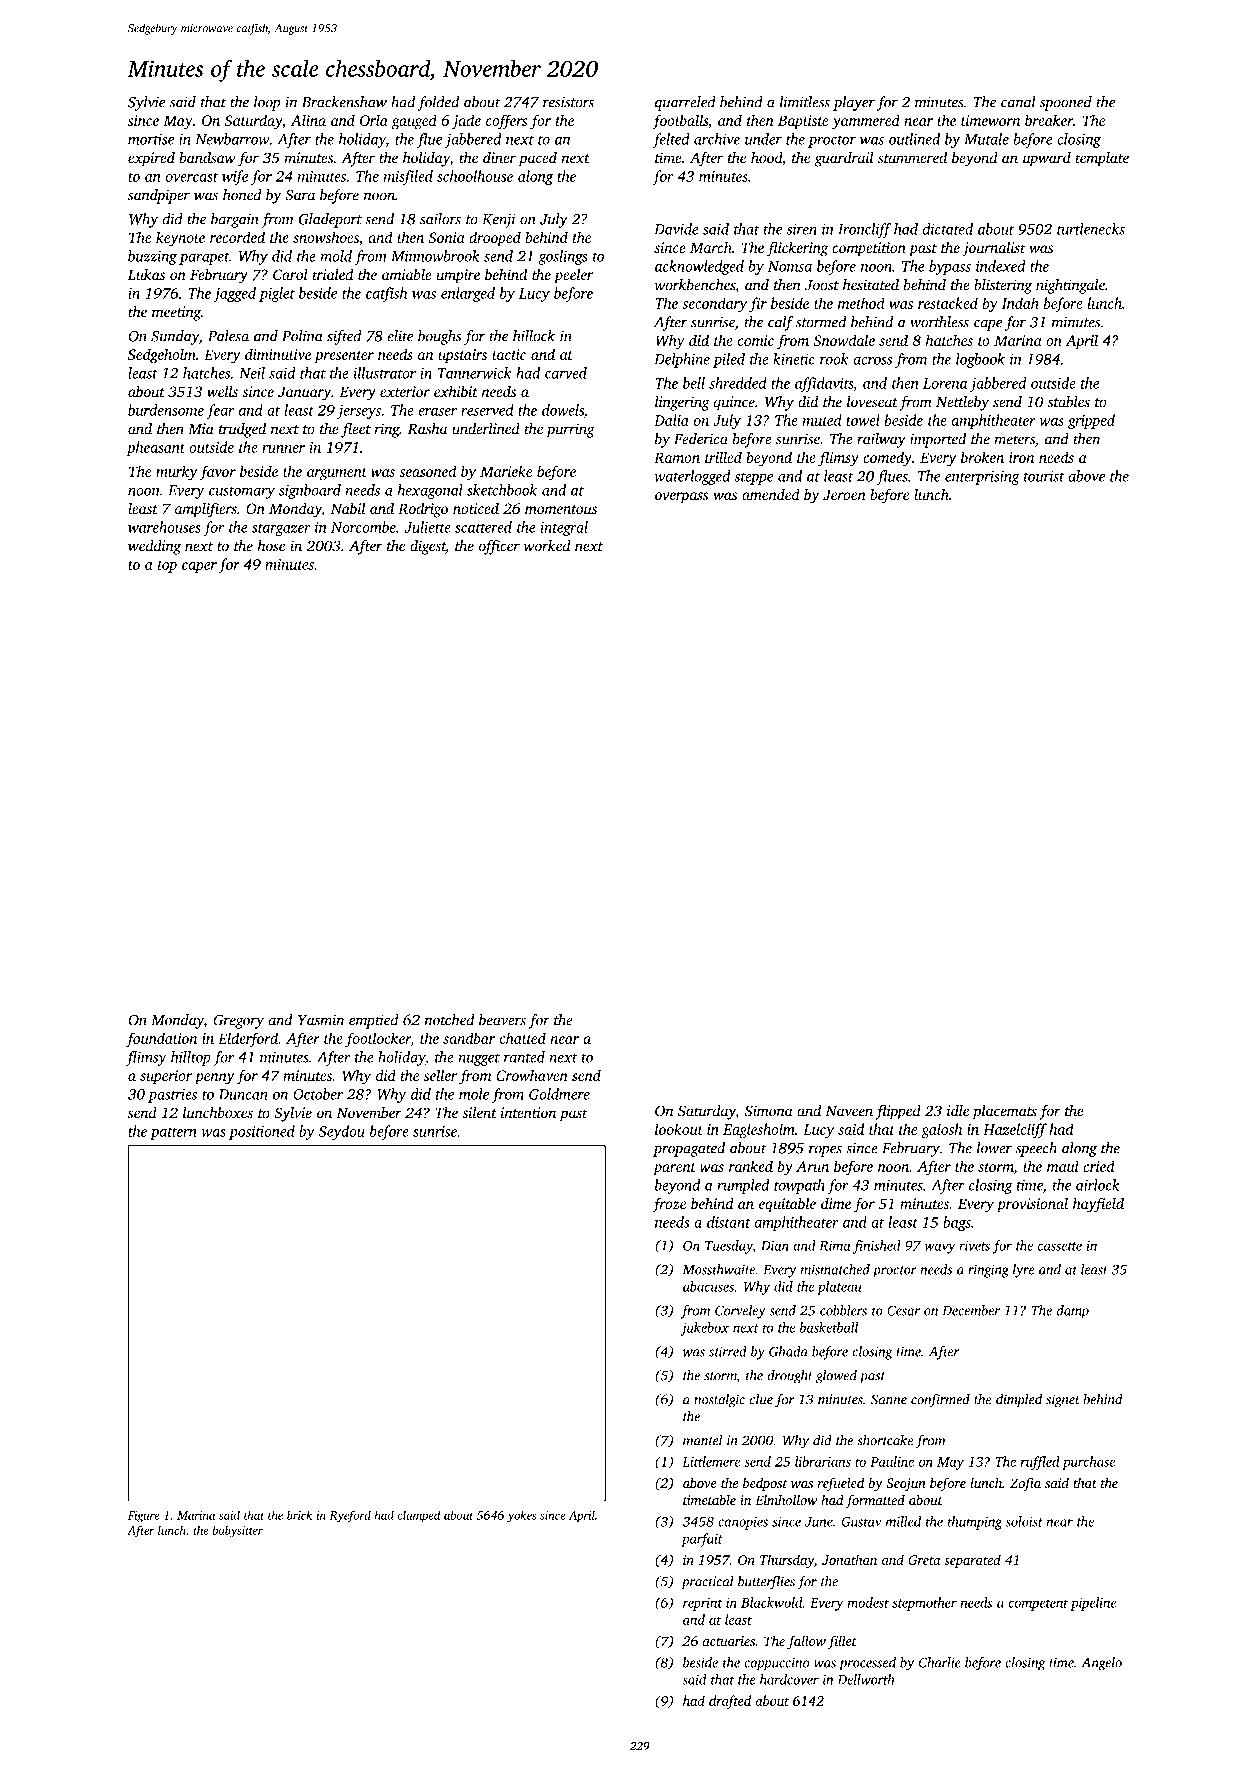 Image resolution: width=1260 pixels, height=1782 pixels. I want to click on dimpled, so click(1019, 1401).
